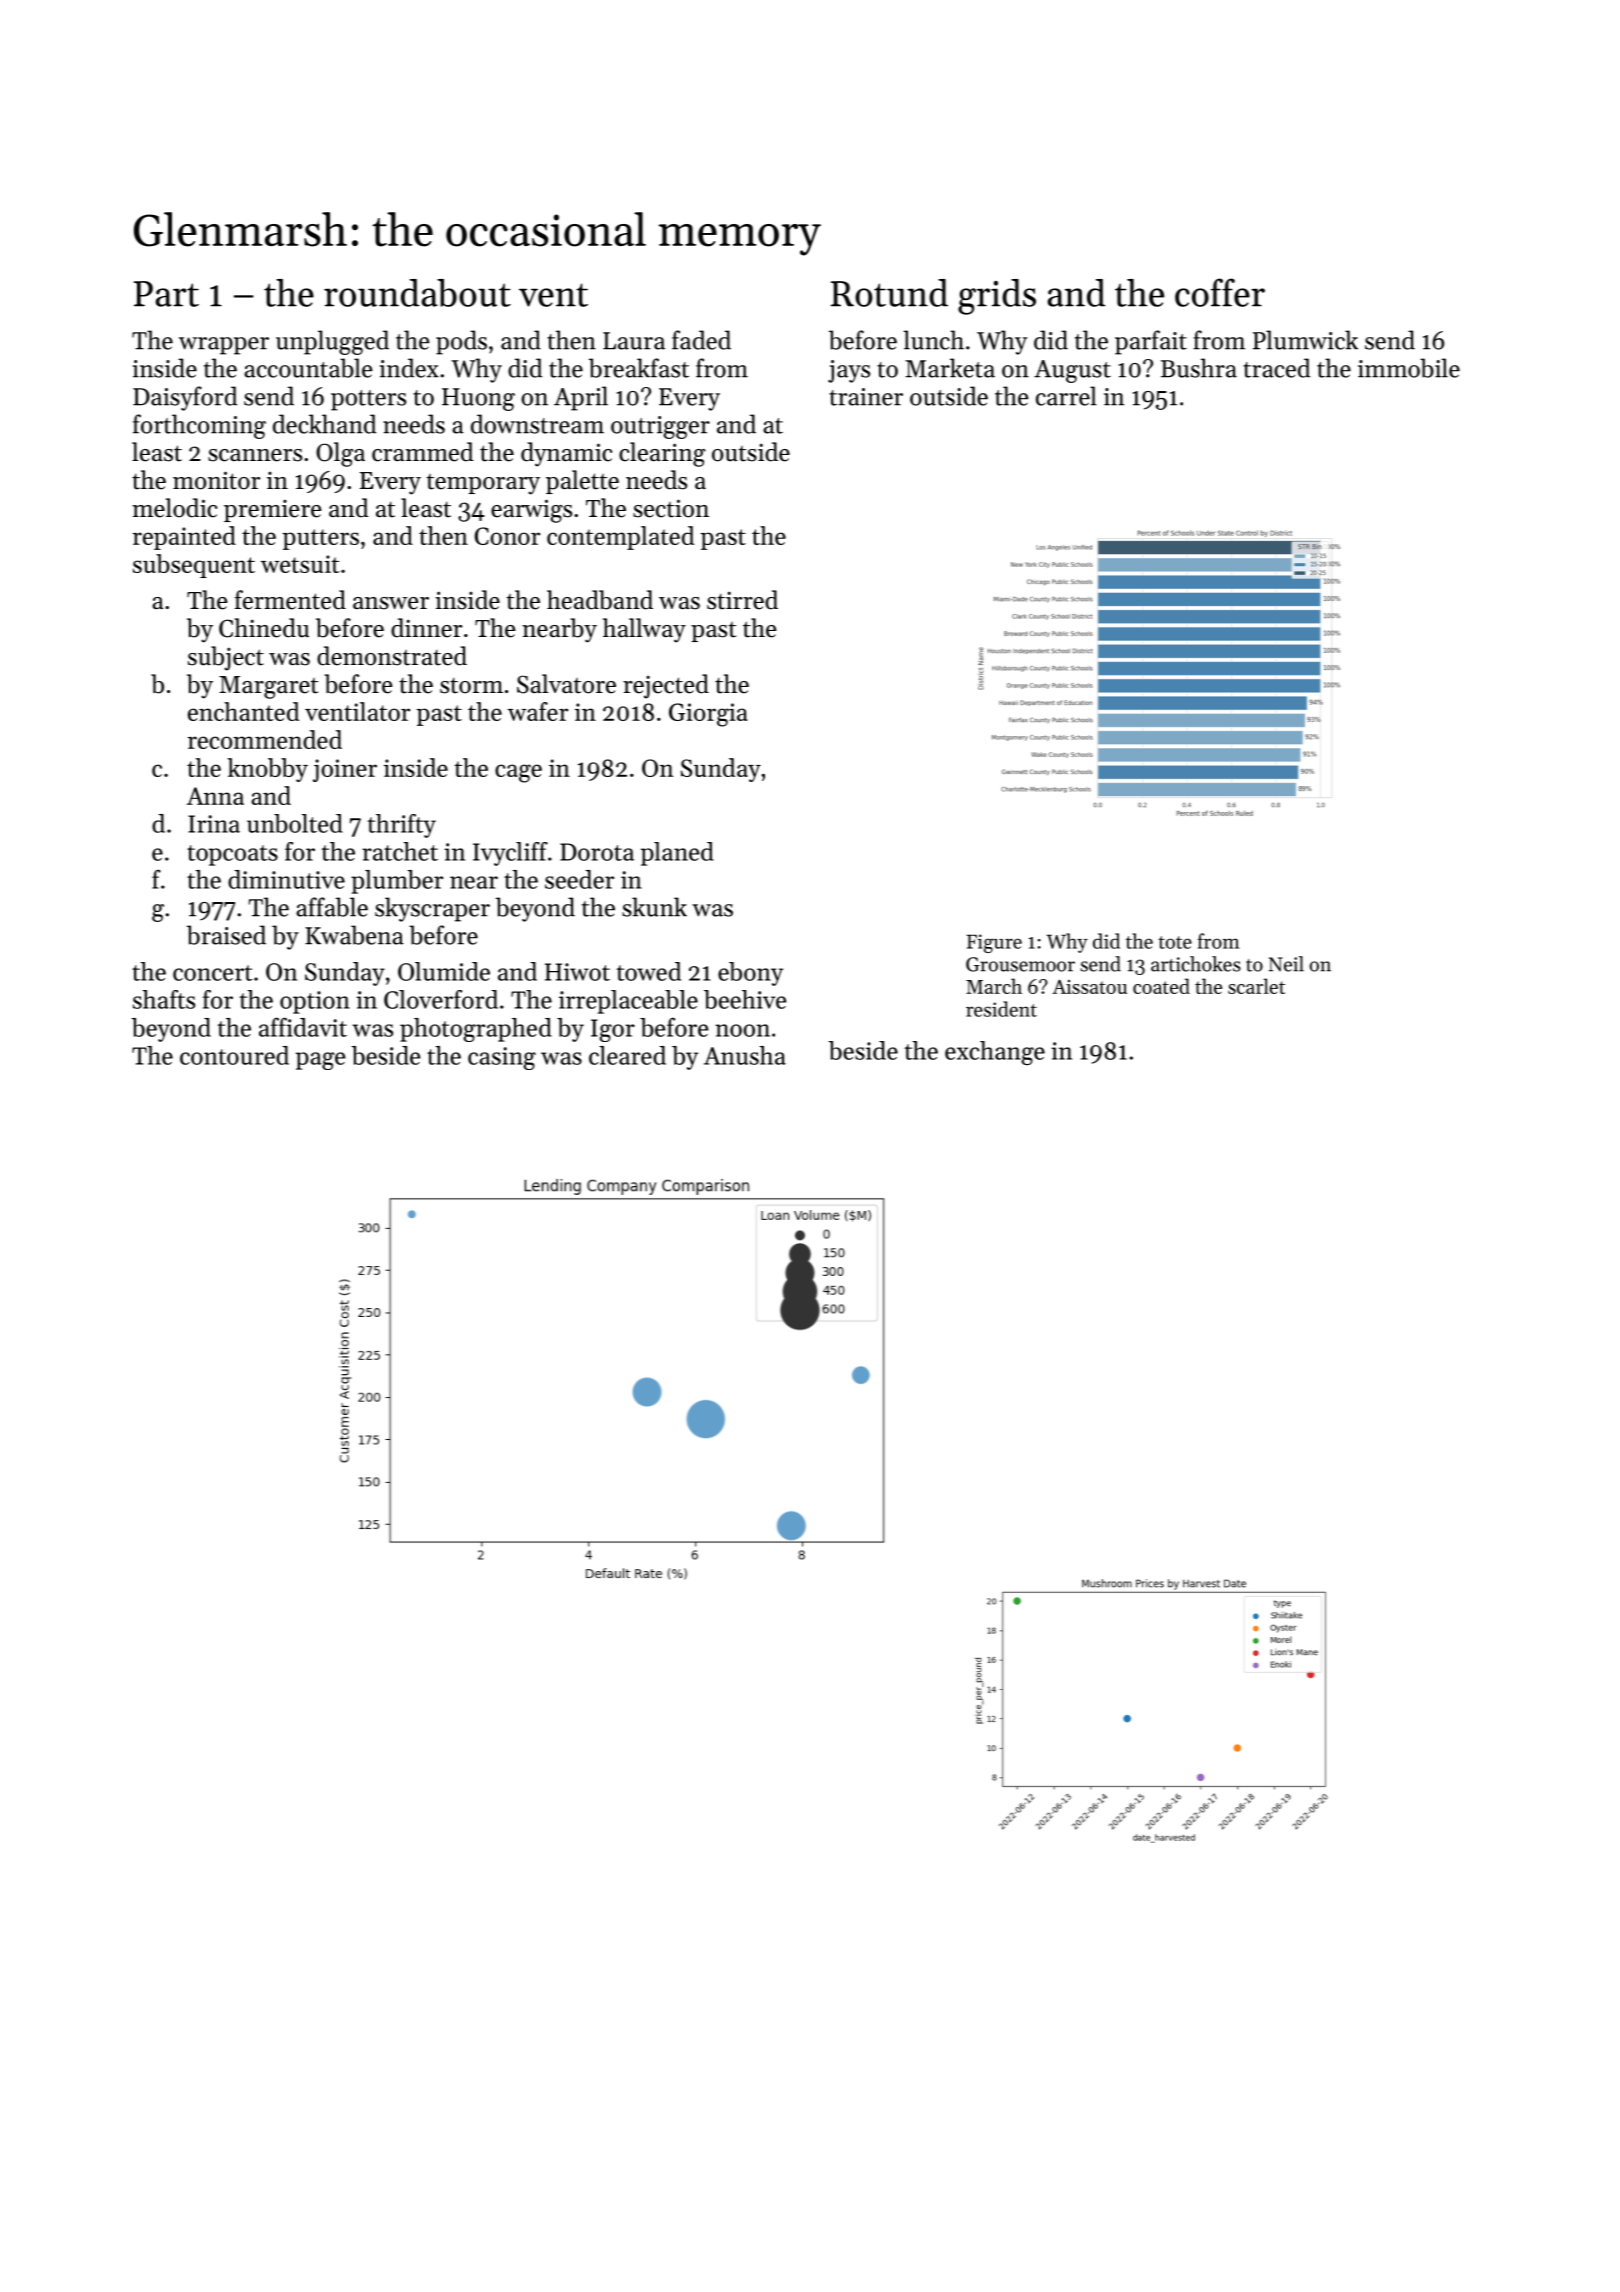 The width and height of the page is (1620, 2292). Describe the element at coordinates (745, 1055) in the page. I see `Anusha` at that location.
